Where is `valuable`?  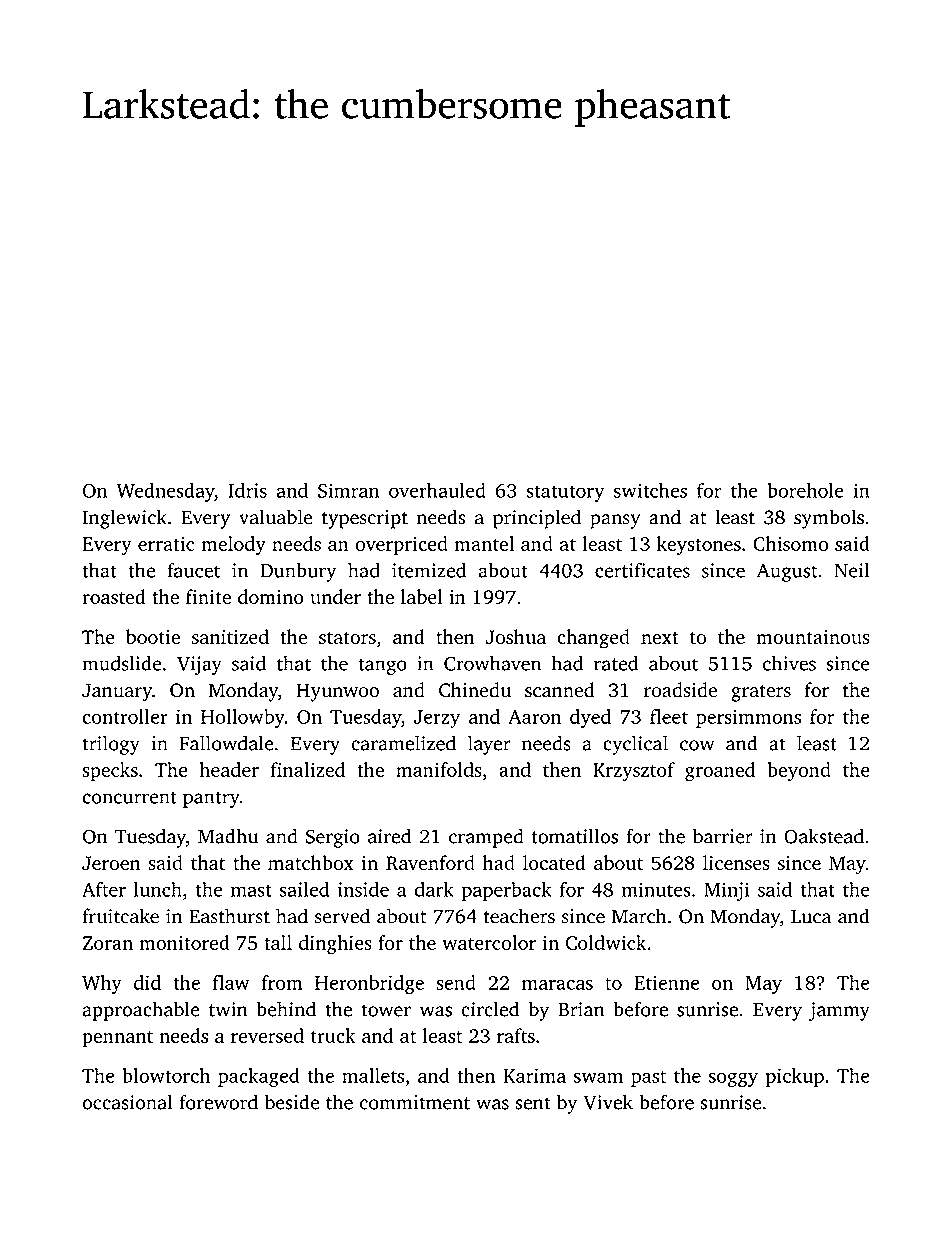
valuable is located at coordinates (276, 517).
